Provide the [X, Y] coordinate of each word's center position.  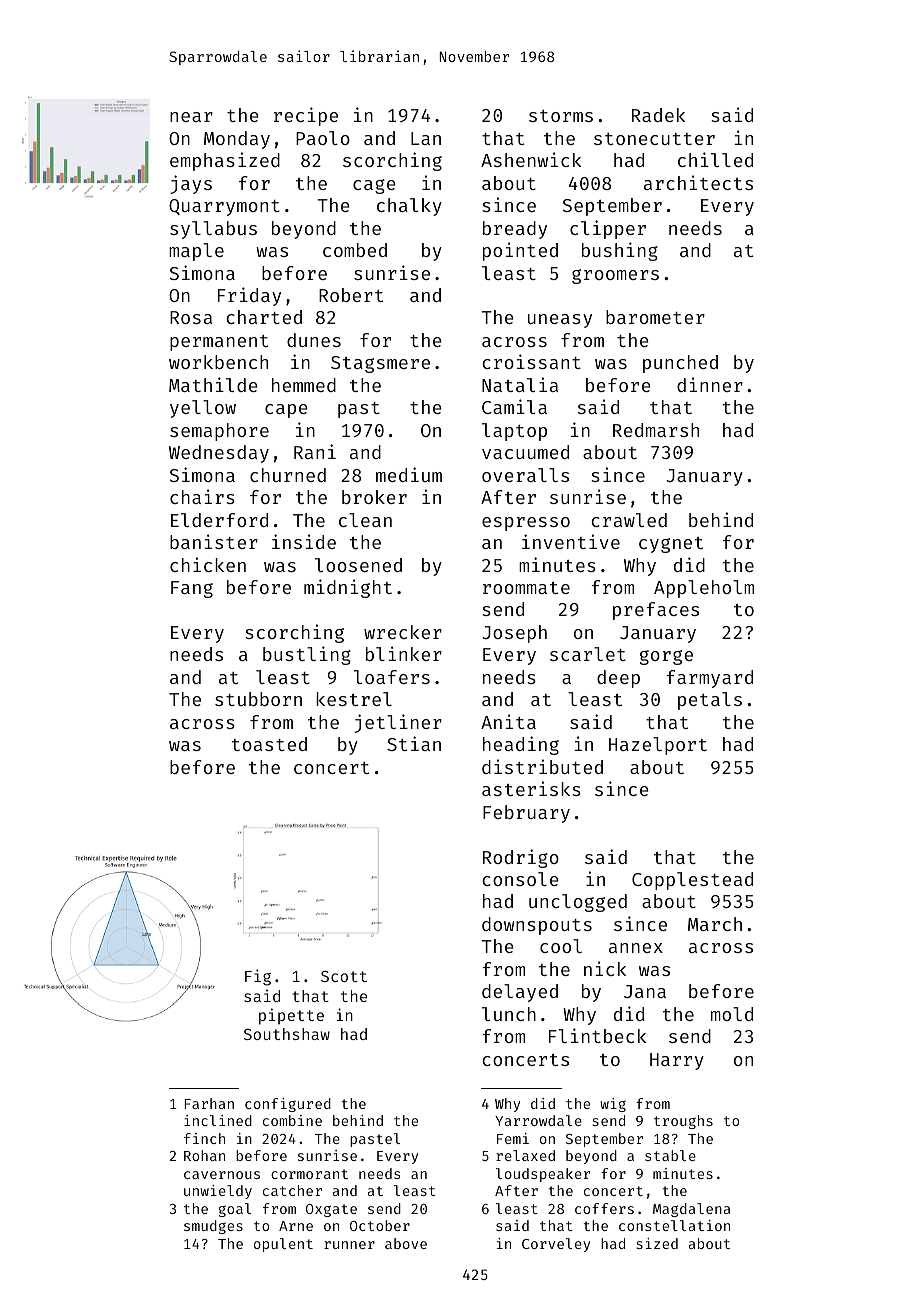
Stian [414, 743]
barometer [655, 317]
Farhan [209, 1103]
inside [304, 541]
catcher [292, 1190]
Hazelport [658, 746]
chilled [715, 159]
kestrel [354, 699]
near [191, 117]
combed [355, 250]
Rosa [191, 317]
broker [374, 497]
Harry [677, 1061]
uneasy [560, 321]
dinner [710, 384]
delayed [520, 993]
